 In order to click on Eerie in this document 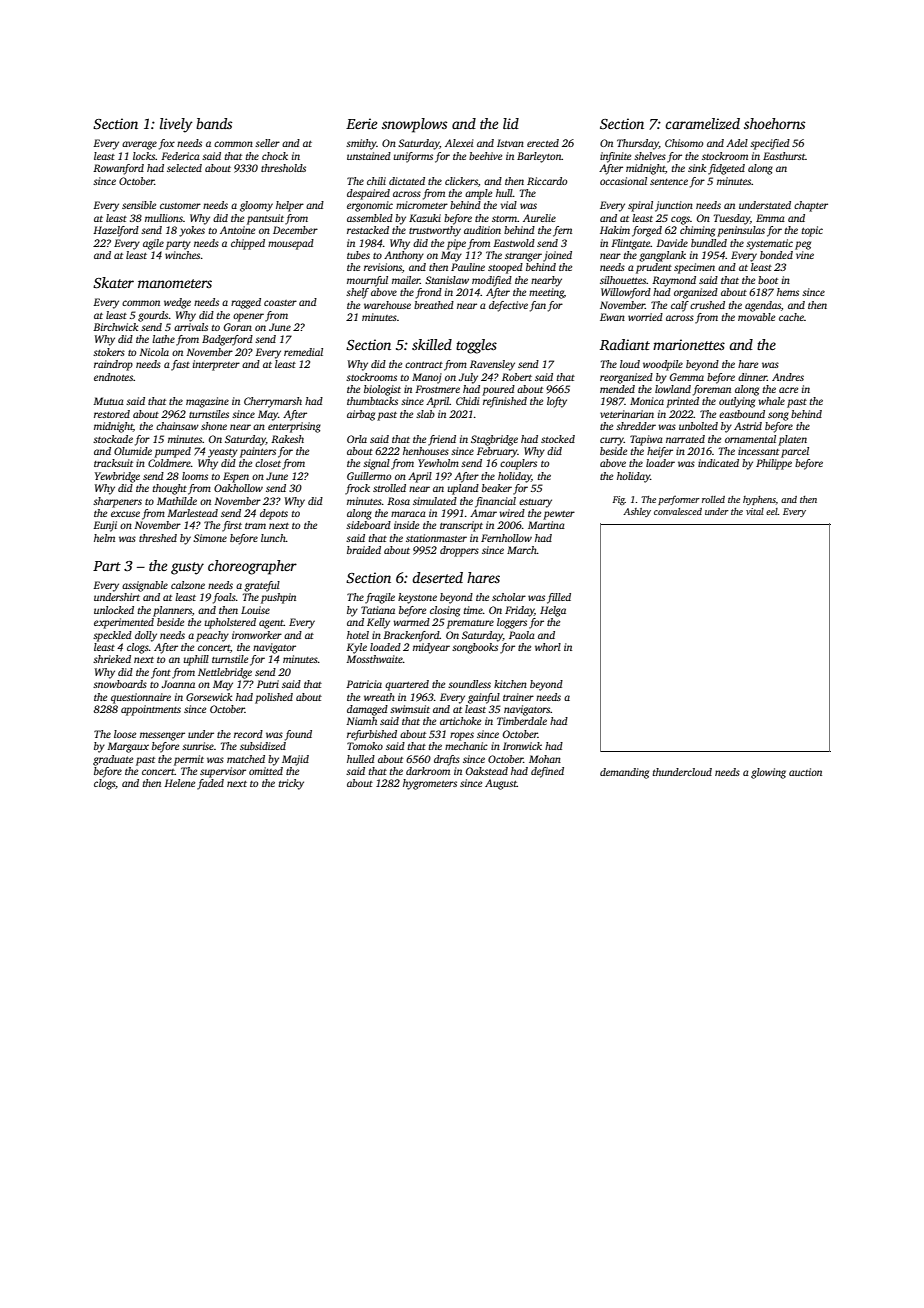, I will do `click(361, 123)`.
